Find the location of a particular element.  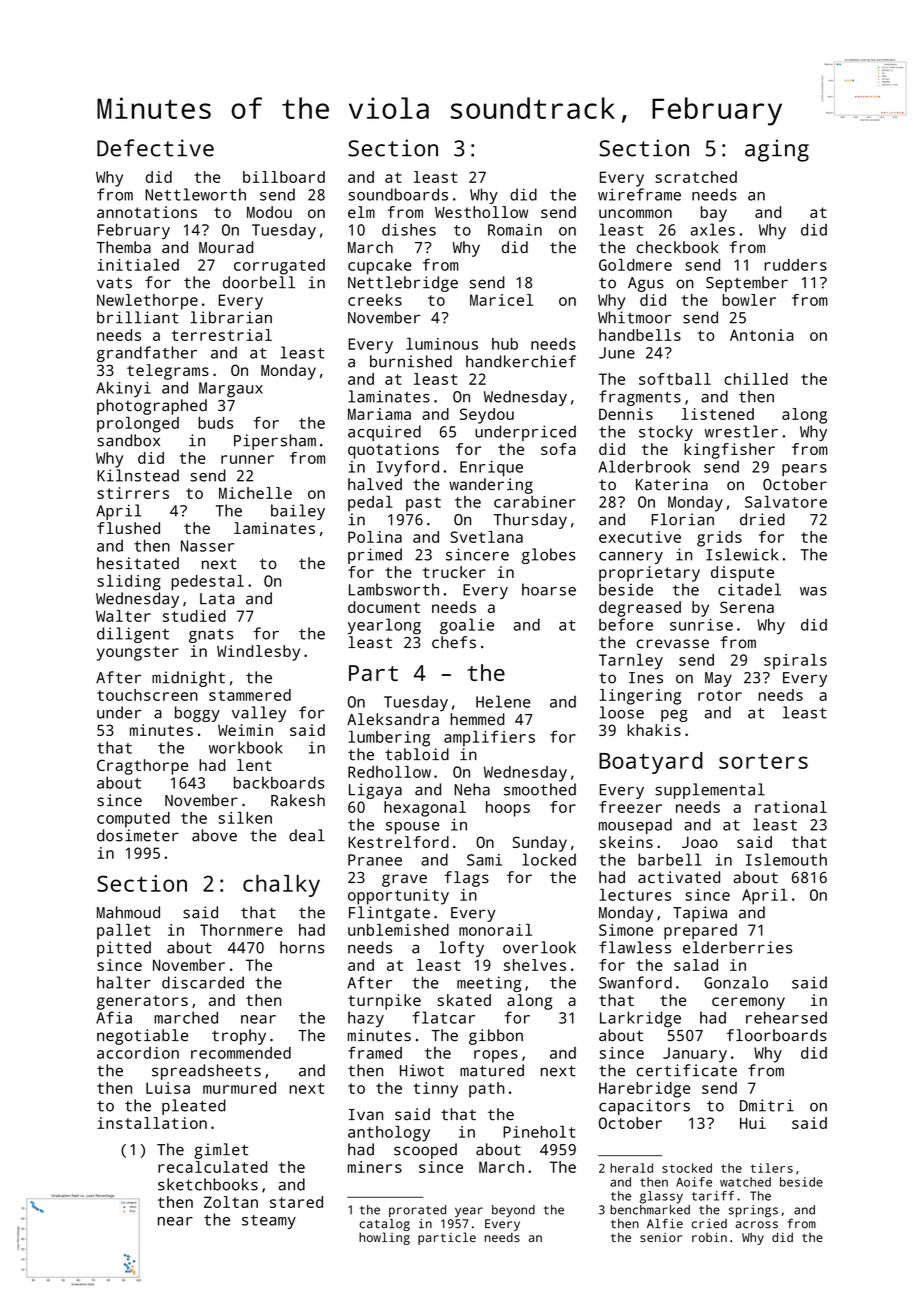

installation is located at coordinates (152, 1123).
